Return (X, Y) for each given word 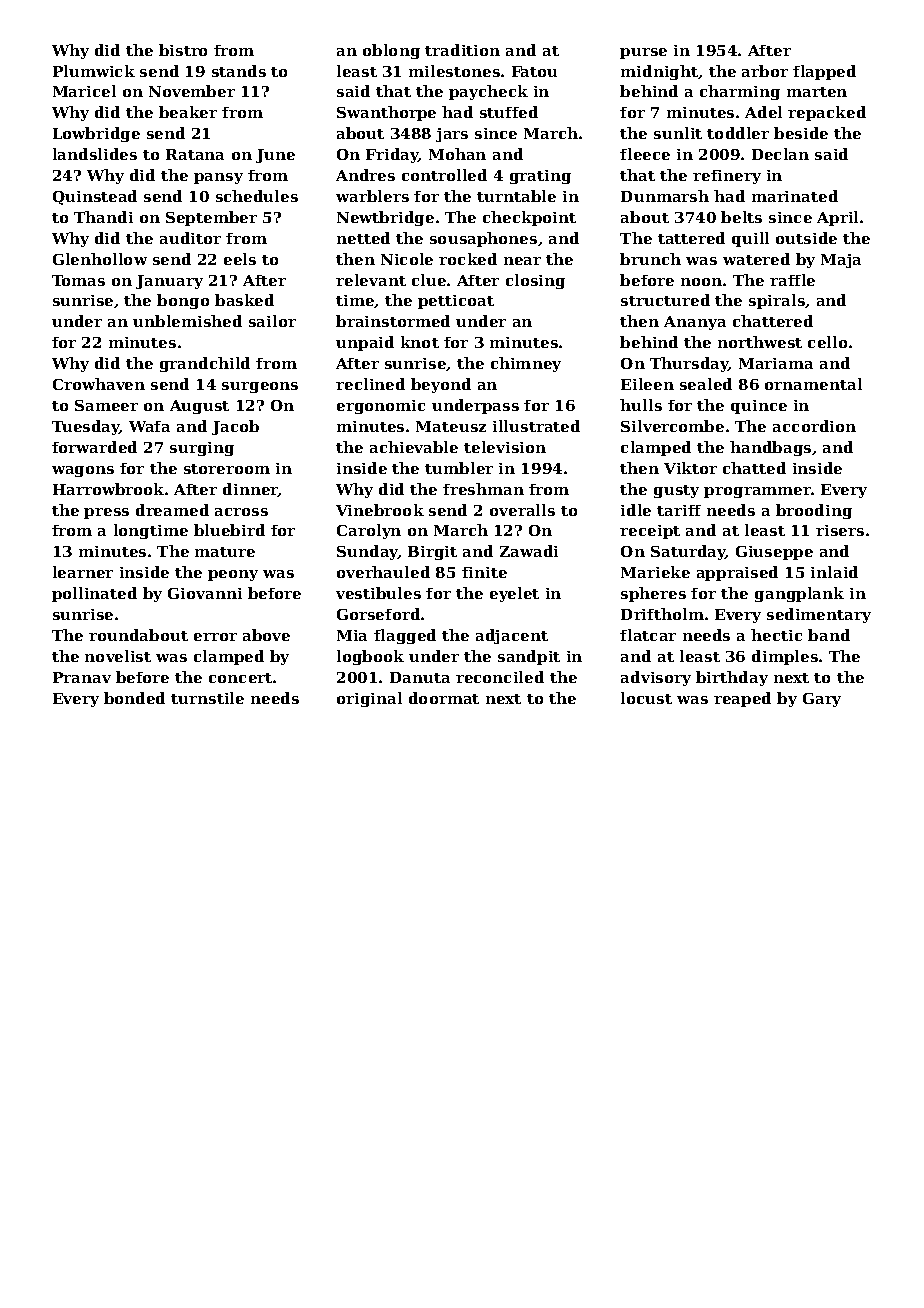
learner (83, 572)
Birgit (432, 553)
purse (643, 53)
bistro (183, 50)
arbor (765, 71)
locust (646, 698)
